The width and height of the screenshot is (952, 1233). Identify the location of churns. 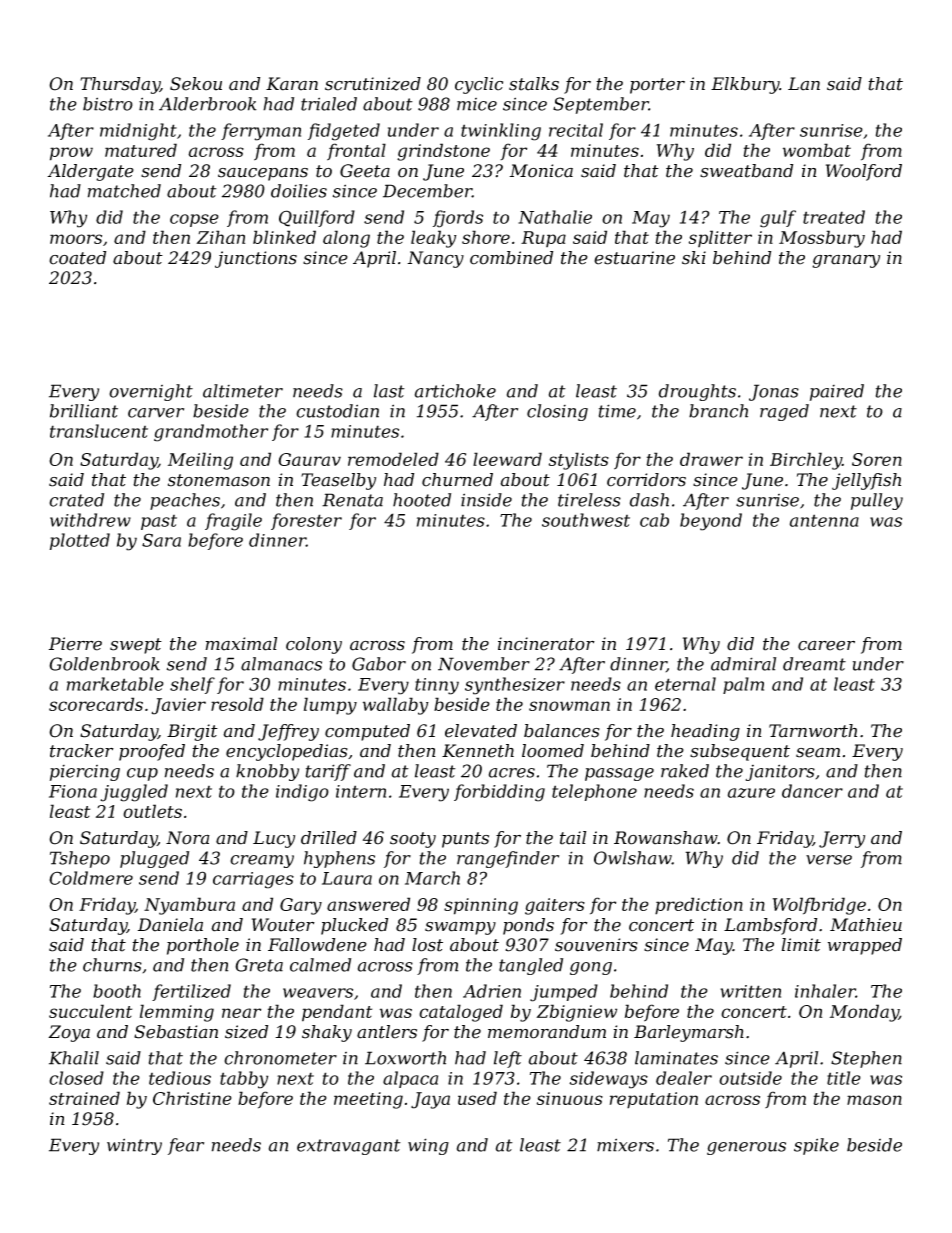
(112, 965).
